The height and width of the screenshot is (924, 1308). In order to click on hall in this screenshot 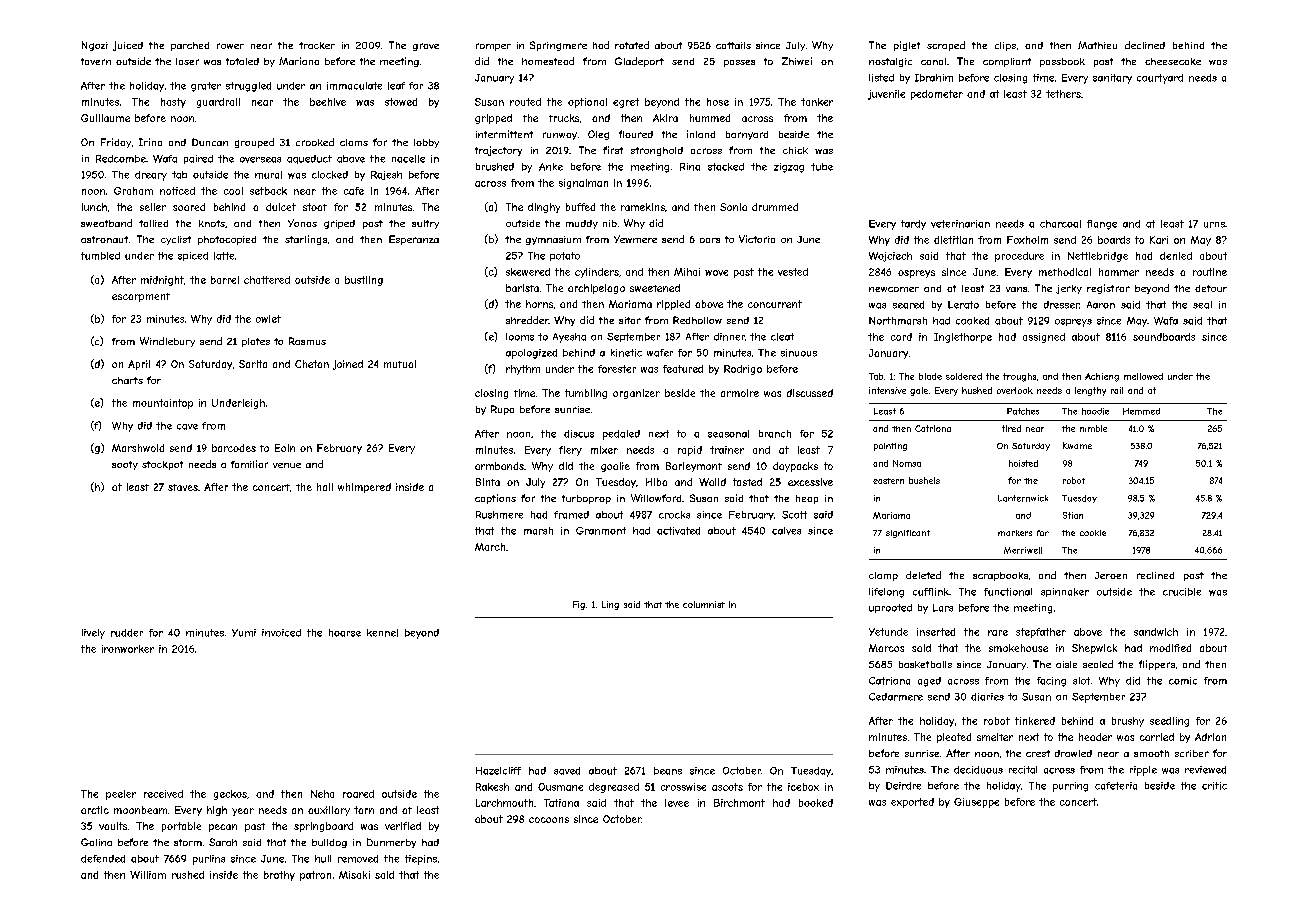, I will do `click(325, 487)`.
